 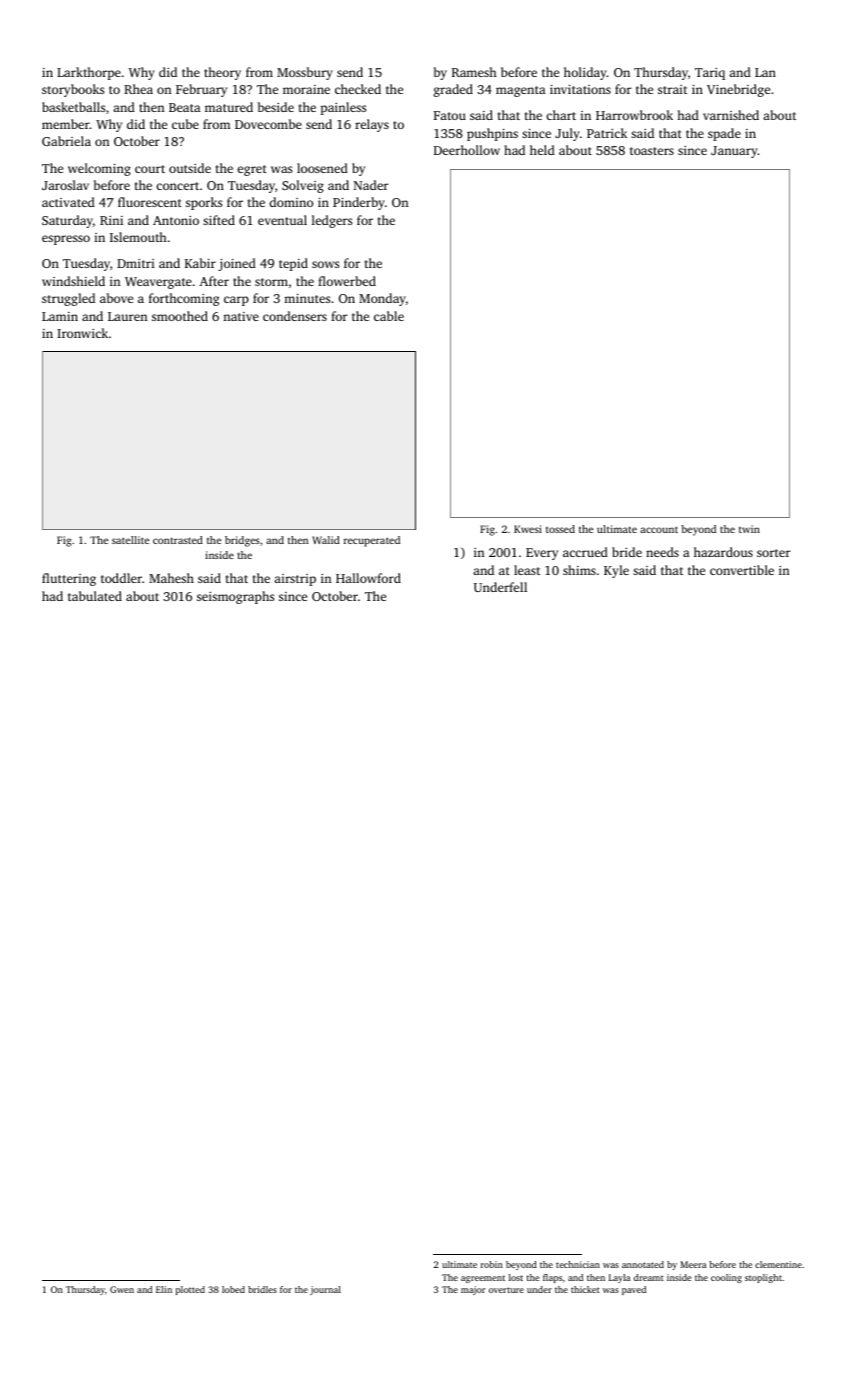 What do you see at coordinates (371, 185) in the image?
I see `Nader` at bounding box center [371, 185].
